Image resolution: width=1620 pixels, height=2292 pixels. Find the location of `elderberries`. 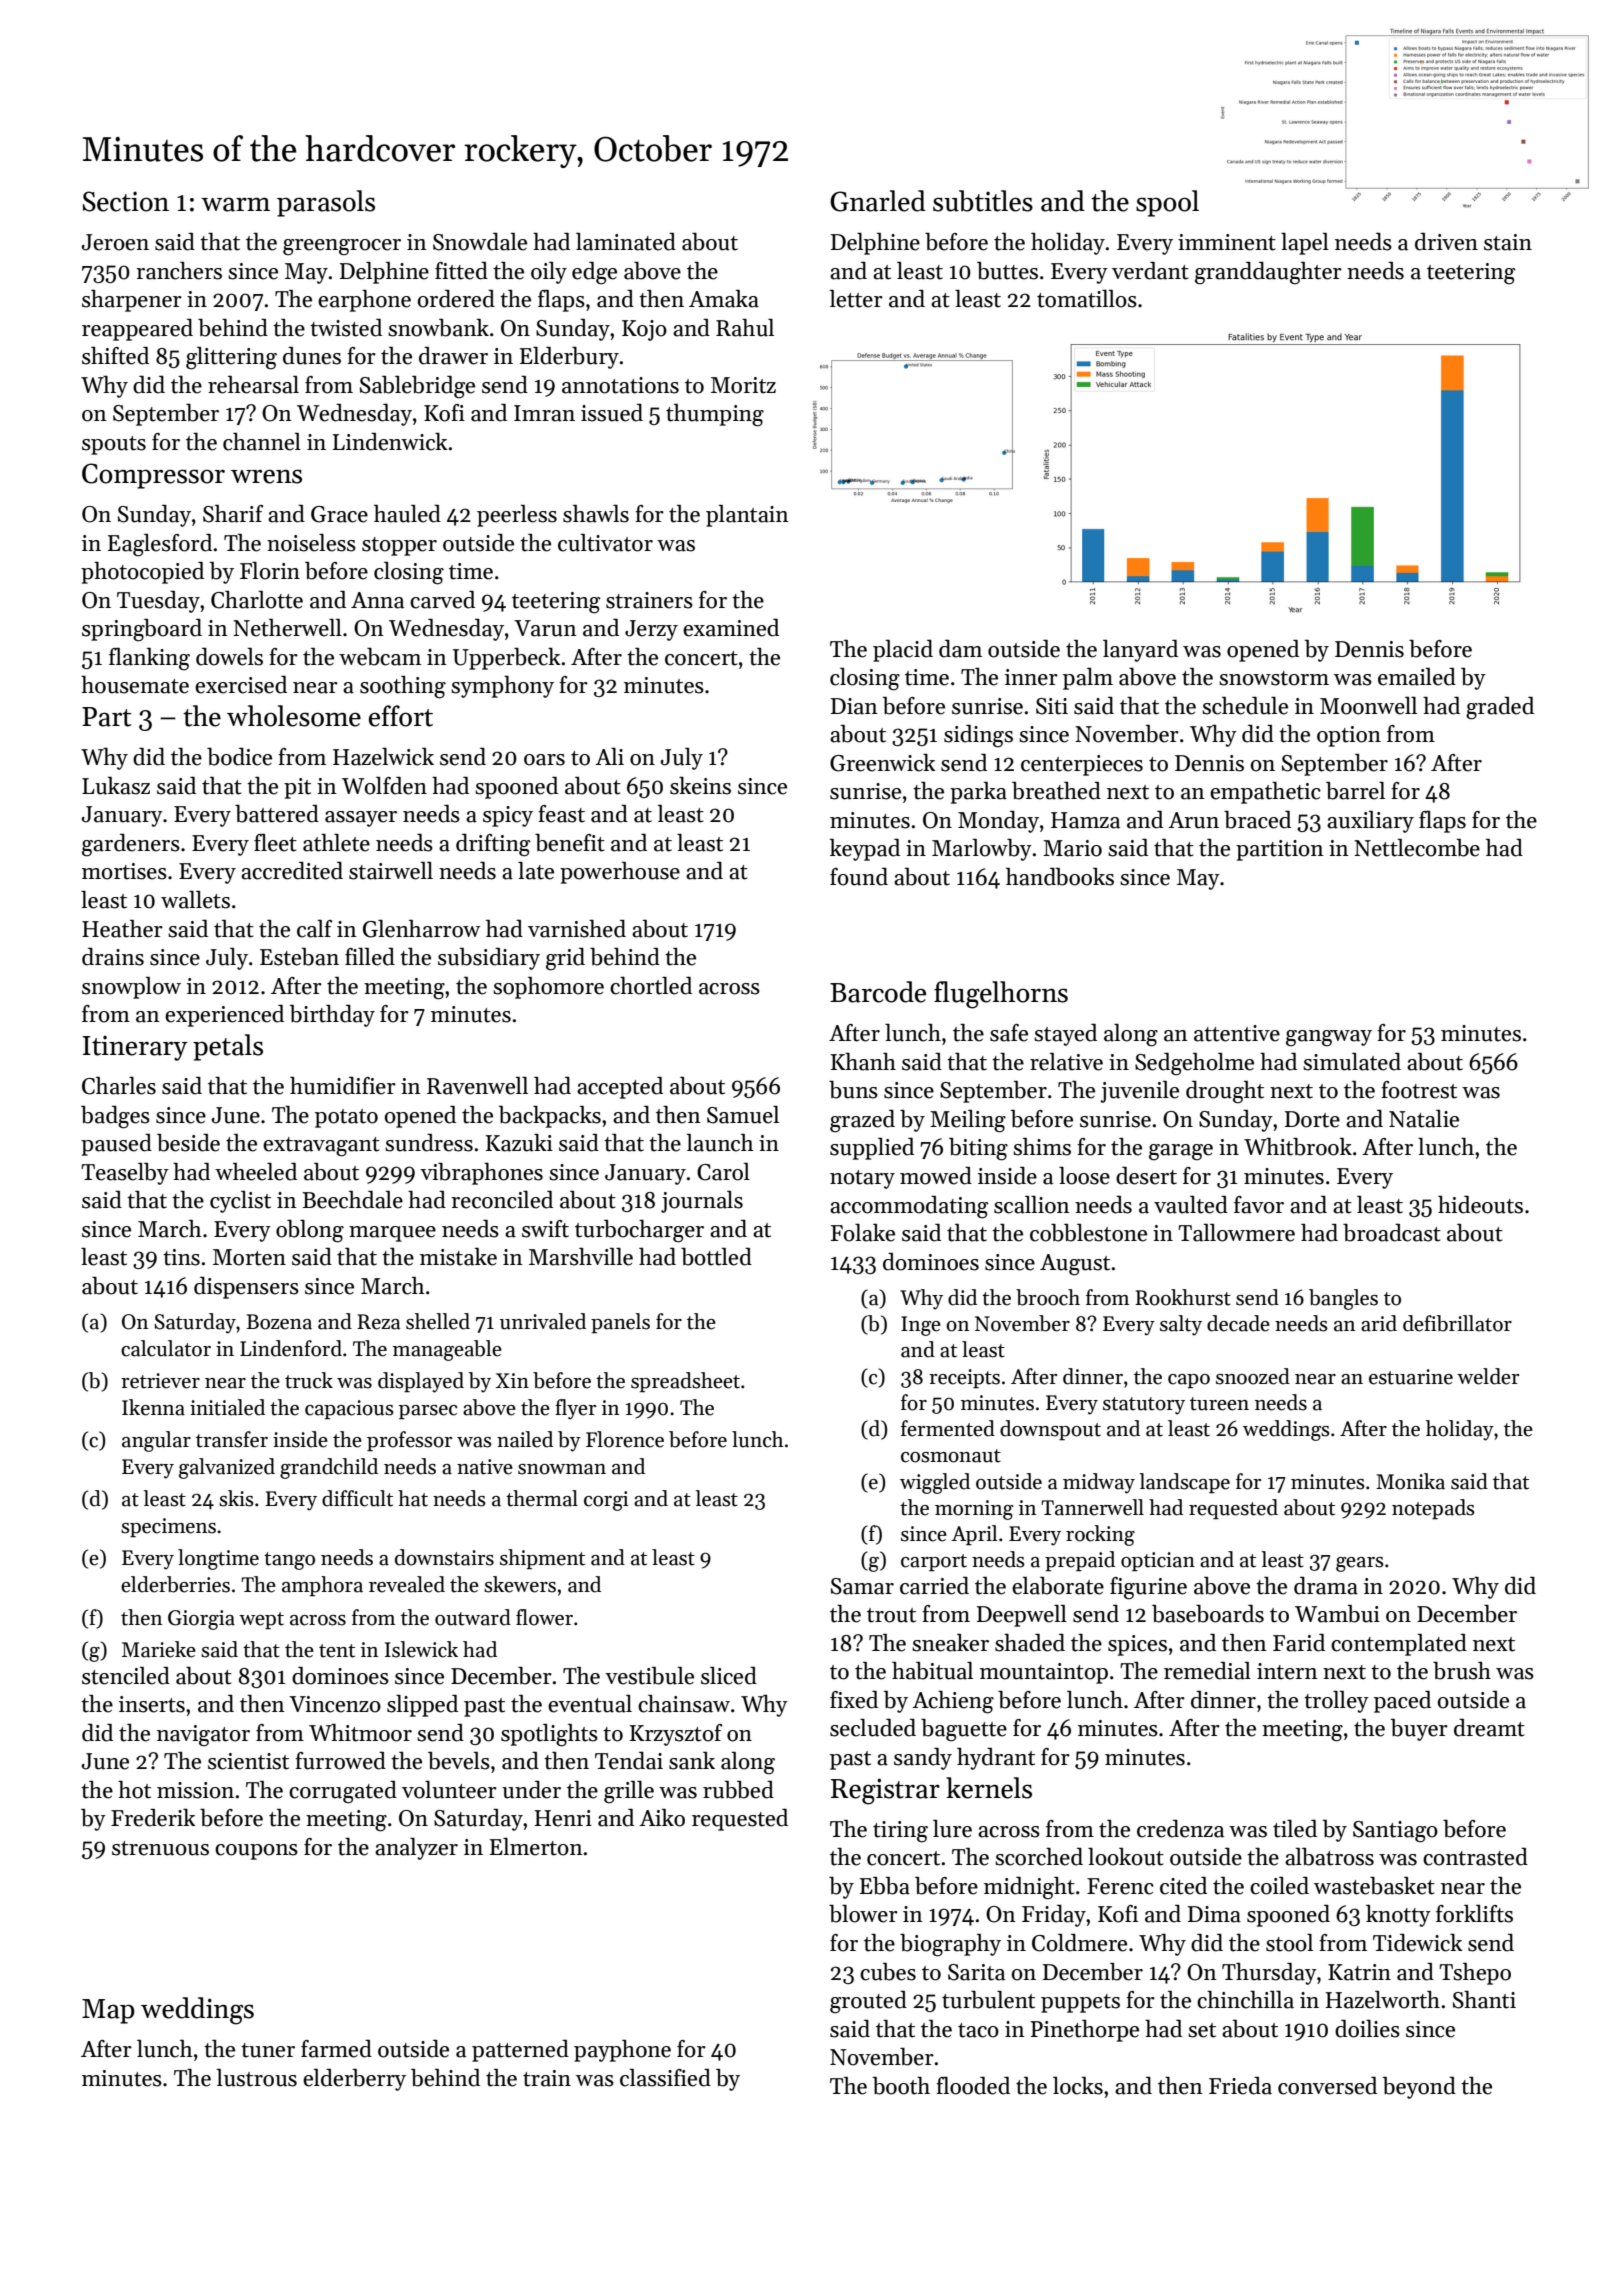

elderberries is located at coordinates (175, 1584).
